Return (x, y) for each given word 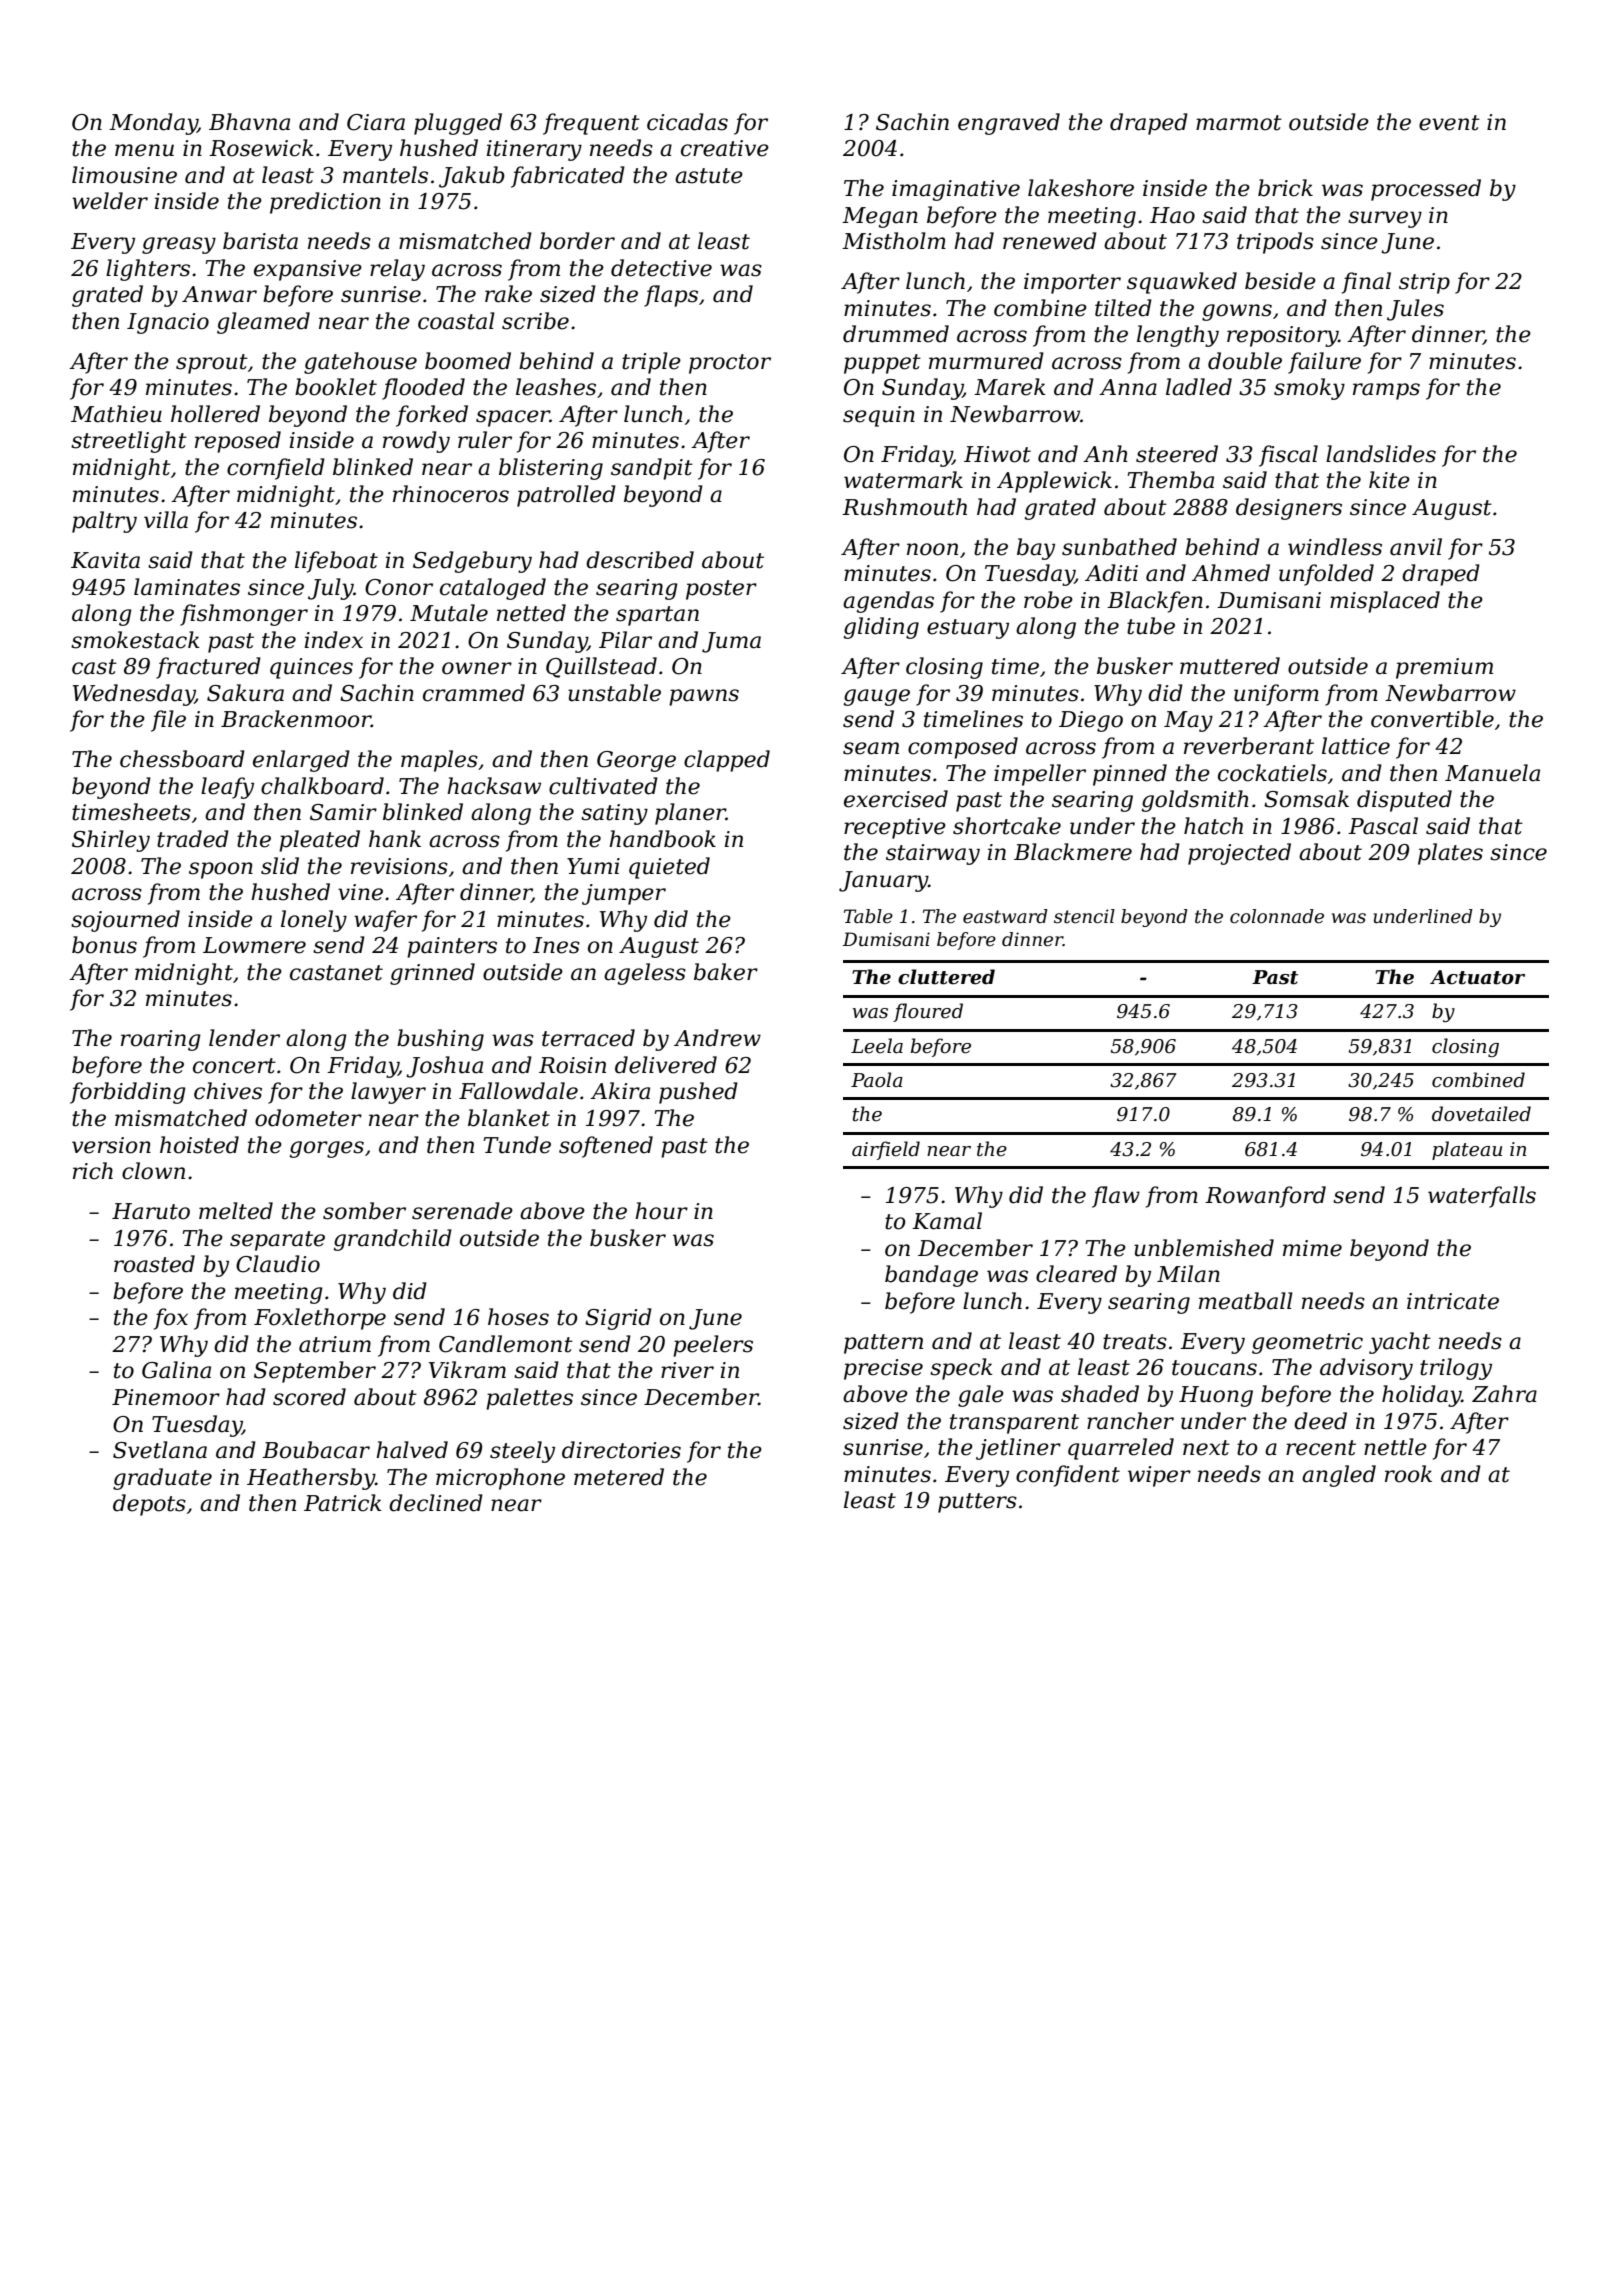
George (636, 761)
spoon (221, 870)
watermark (903, 480)
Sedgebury (472, 562)
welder (110, 201)
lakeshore (1081, 188)
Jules (1415, 310)
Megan (880, 217)
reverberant (1249, 746)
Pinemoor (166, 1397)
